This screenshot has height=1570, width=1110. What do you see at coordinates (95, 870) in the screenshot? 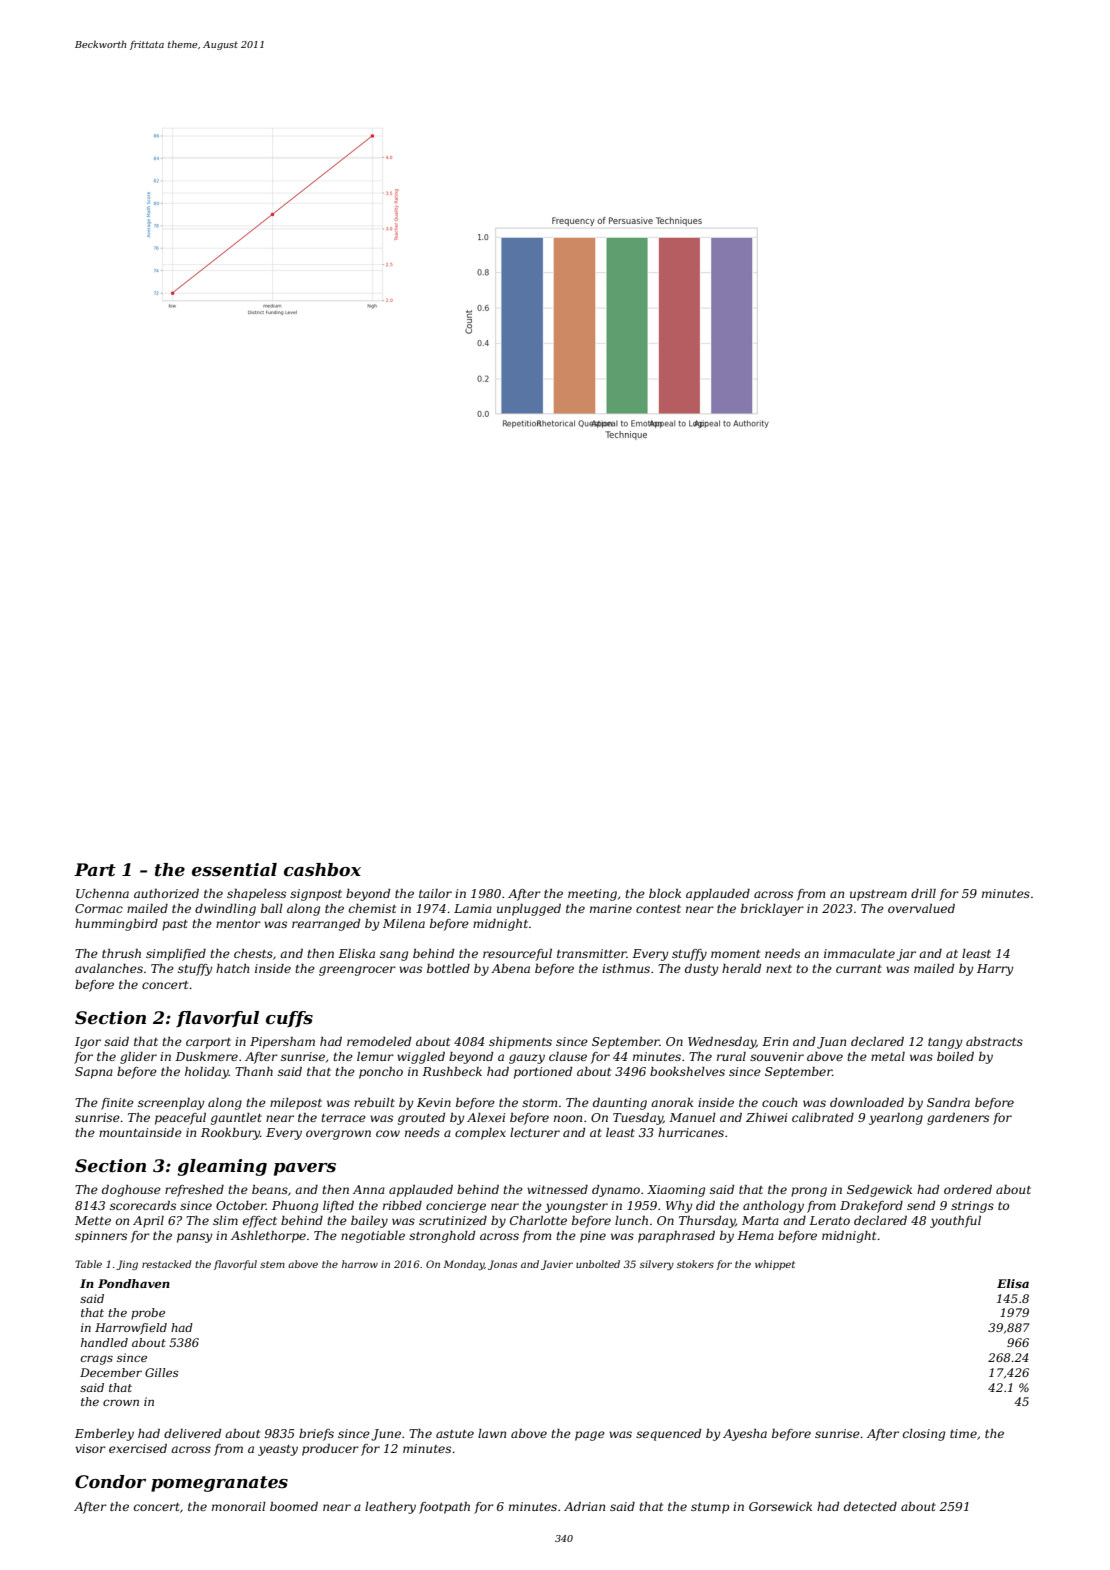
I see `Part` at bounding box center [95, 870].
